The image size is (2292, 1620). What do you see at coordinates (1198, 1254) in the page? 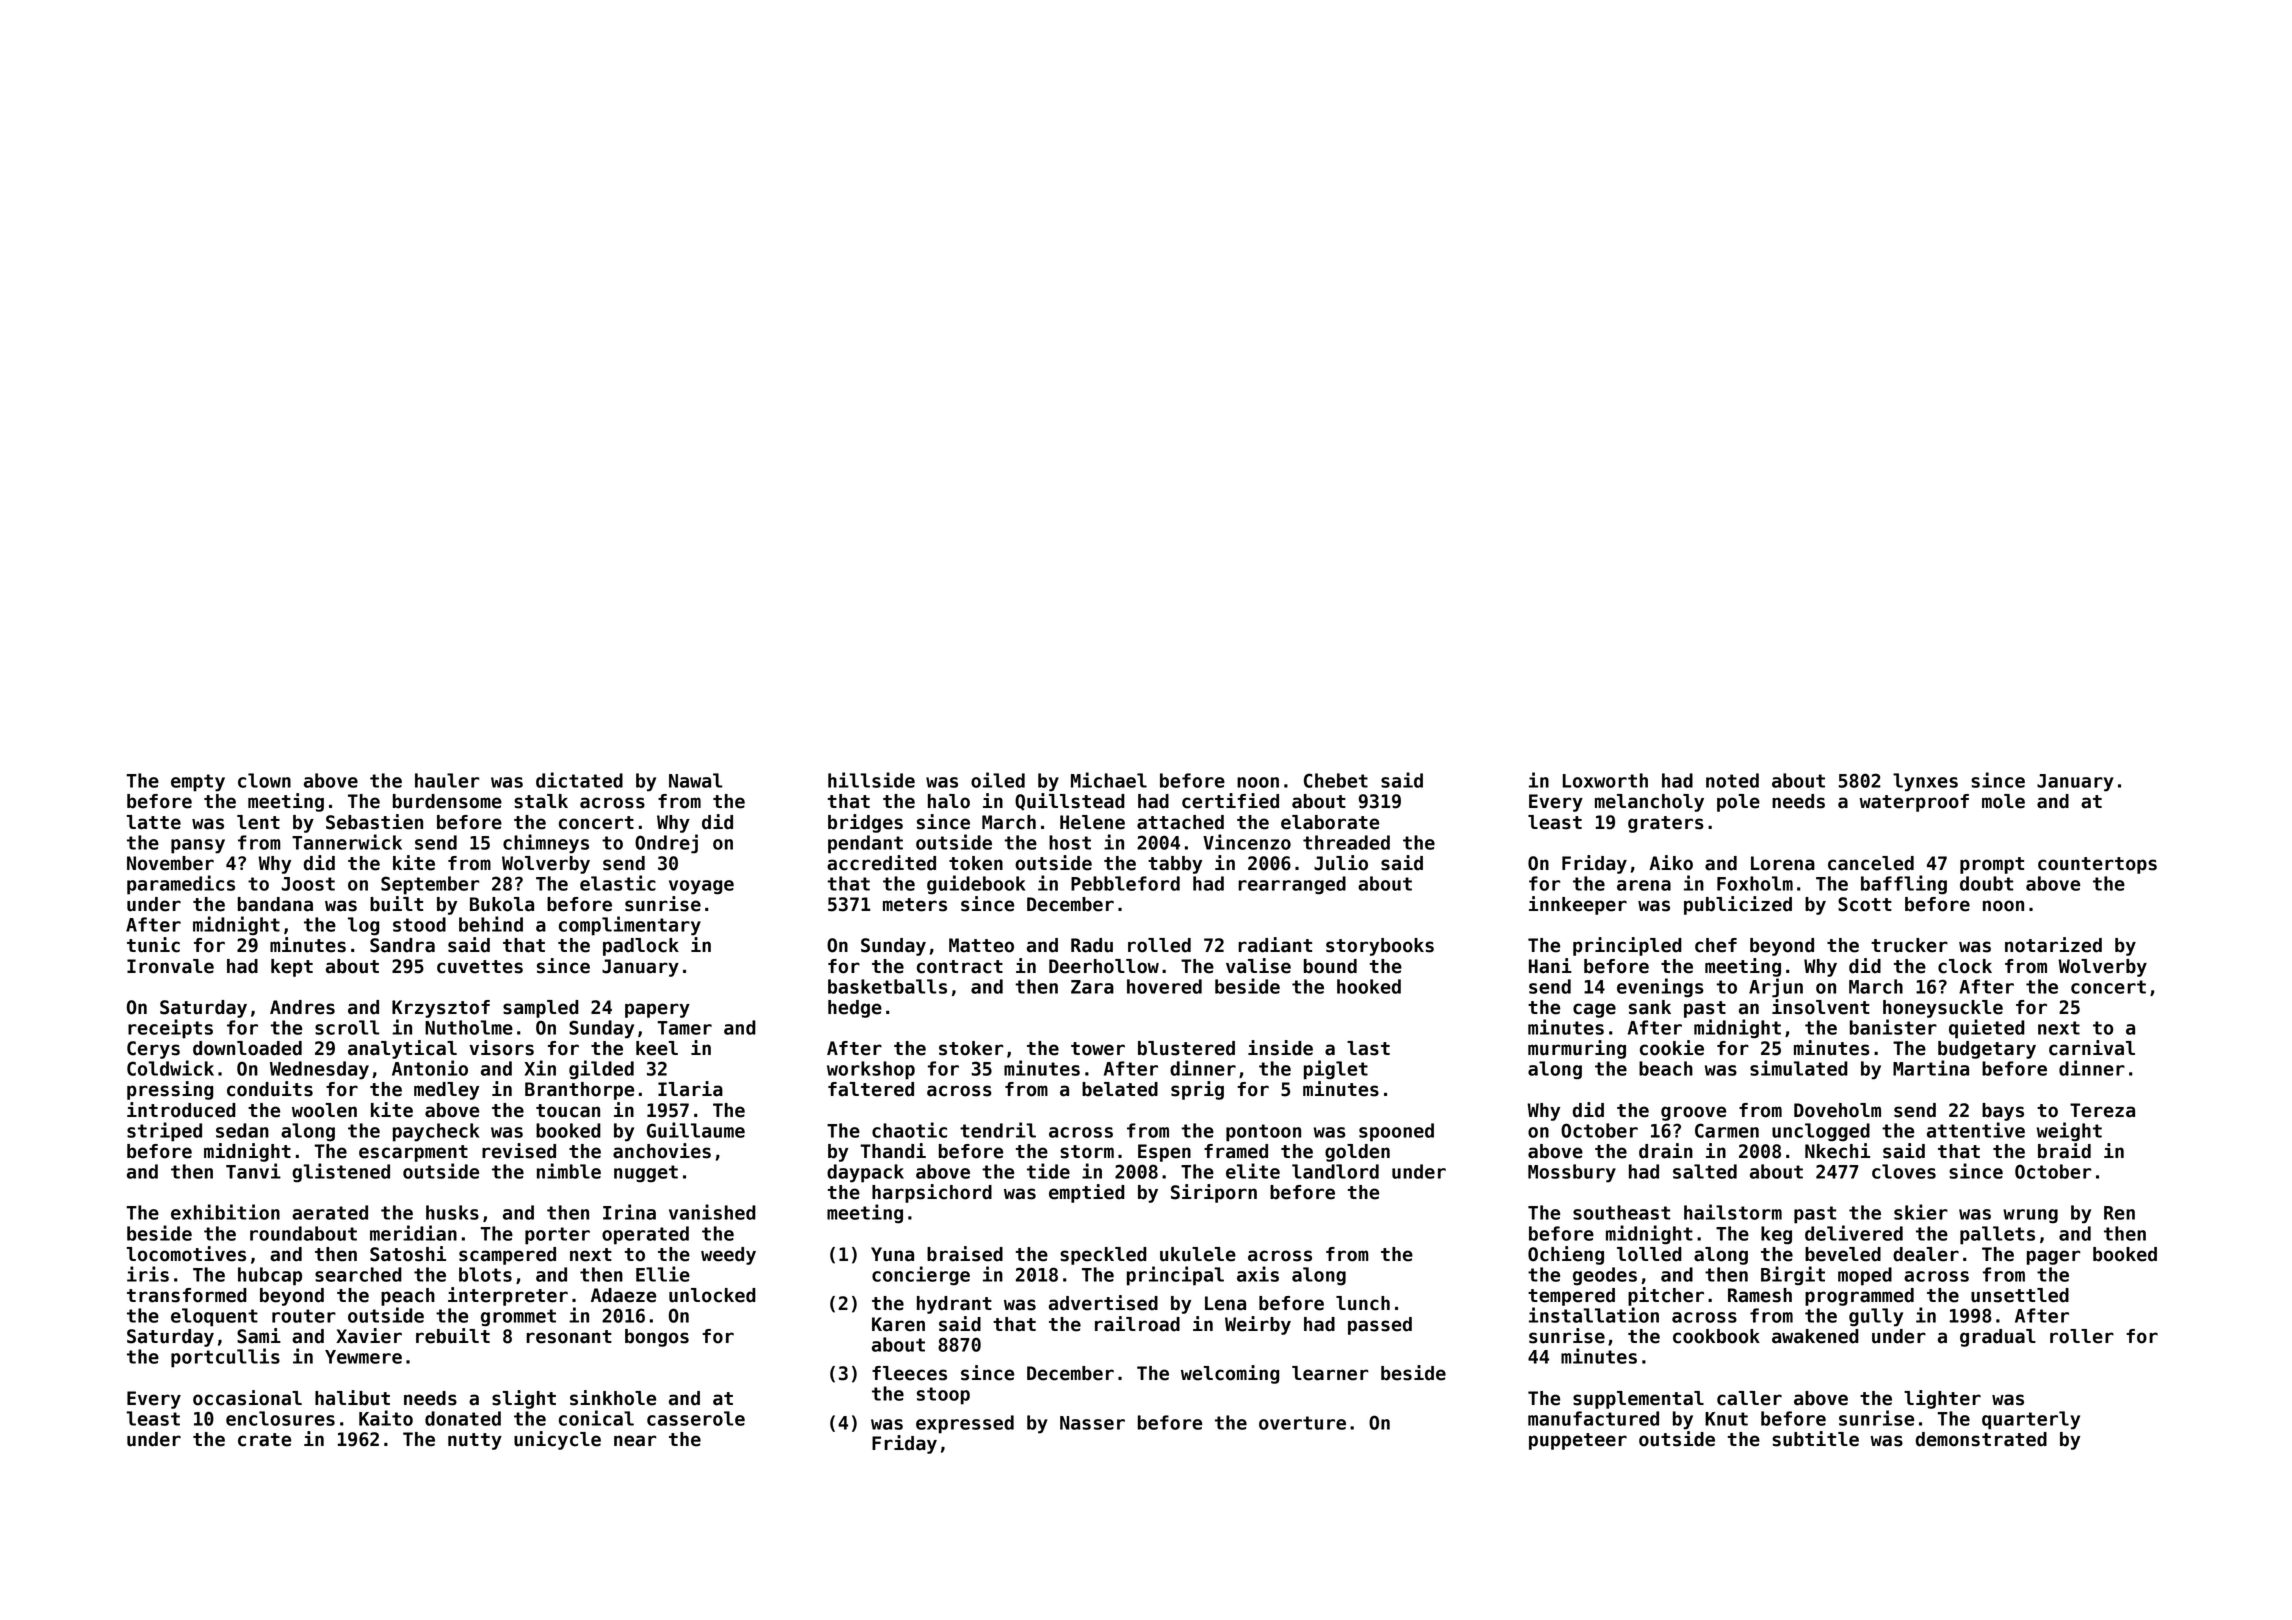
I see `ukulele` at bounding box center [1198, 1254].
